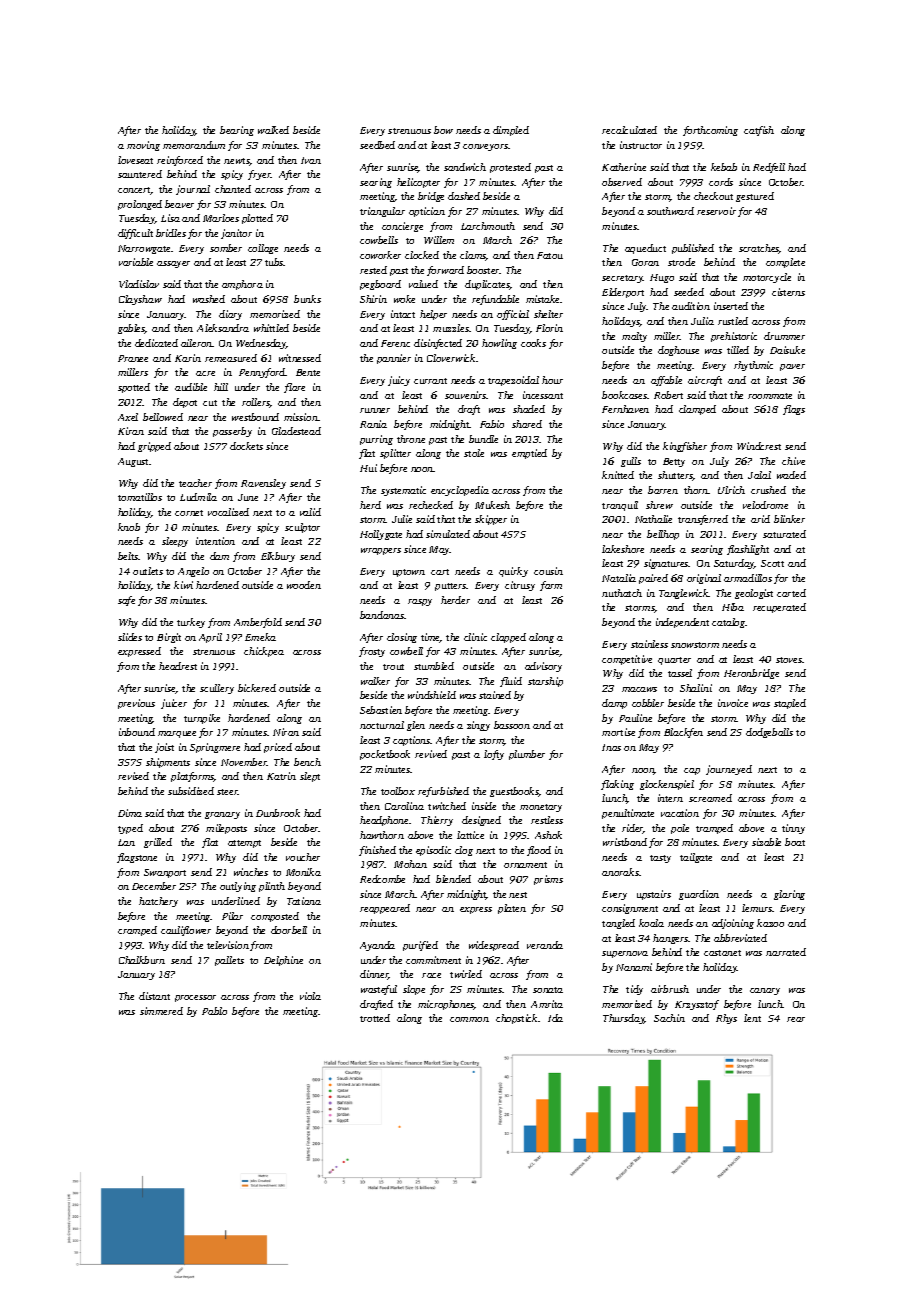 This page has height=1308, width=924. I want to click on chive, so click(793, 461).
